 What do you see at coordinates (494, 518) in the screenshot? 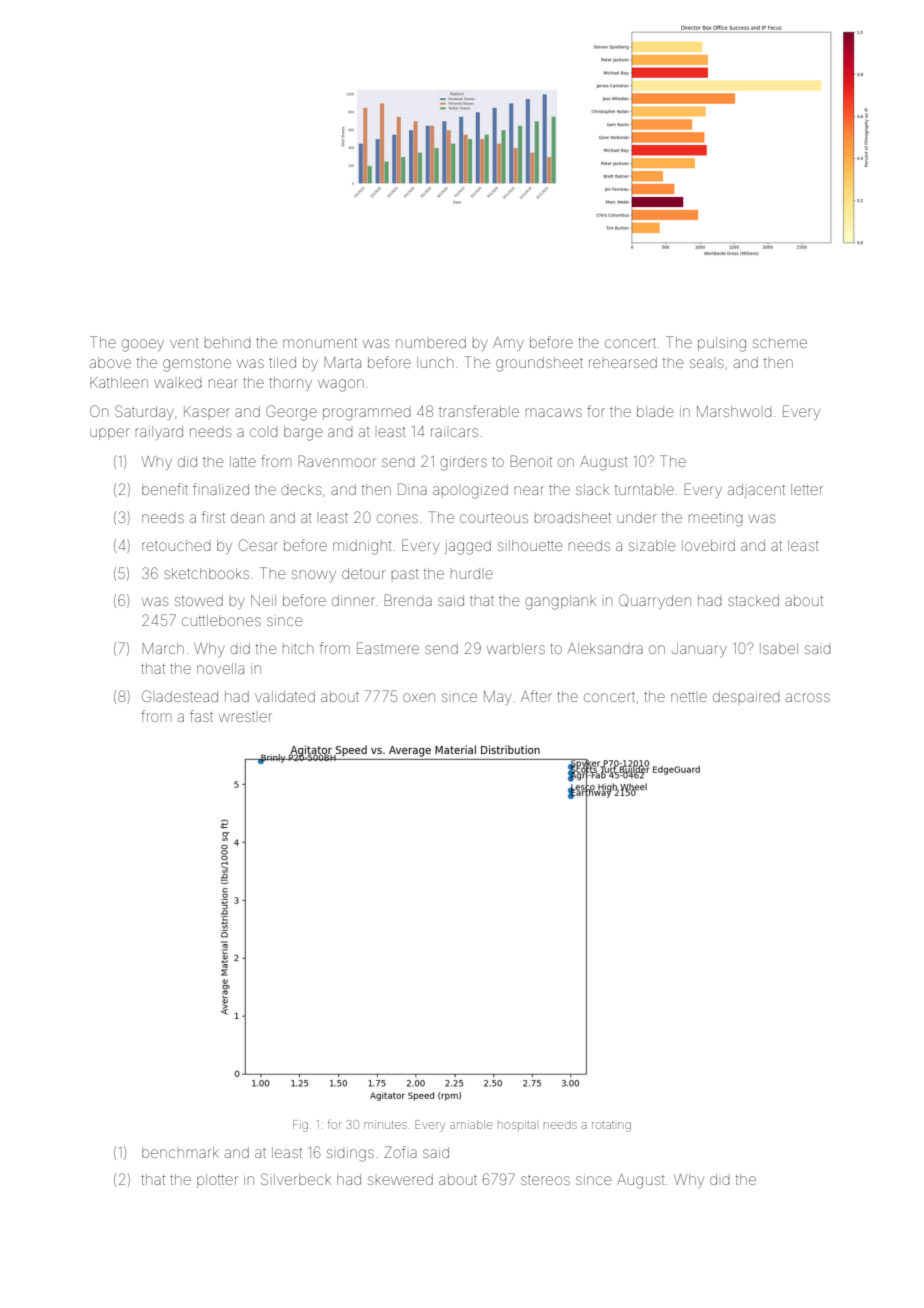
I see `courteous` at bounding box center [494, 518].
